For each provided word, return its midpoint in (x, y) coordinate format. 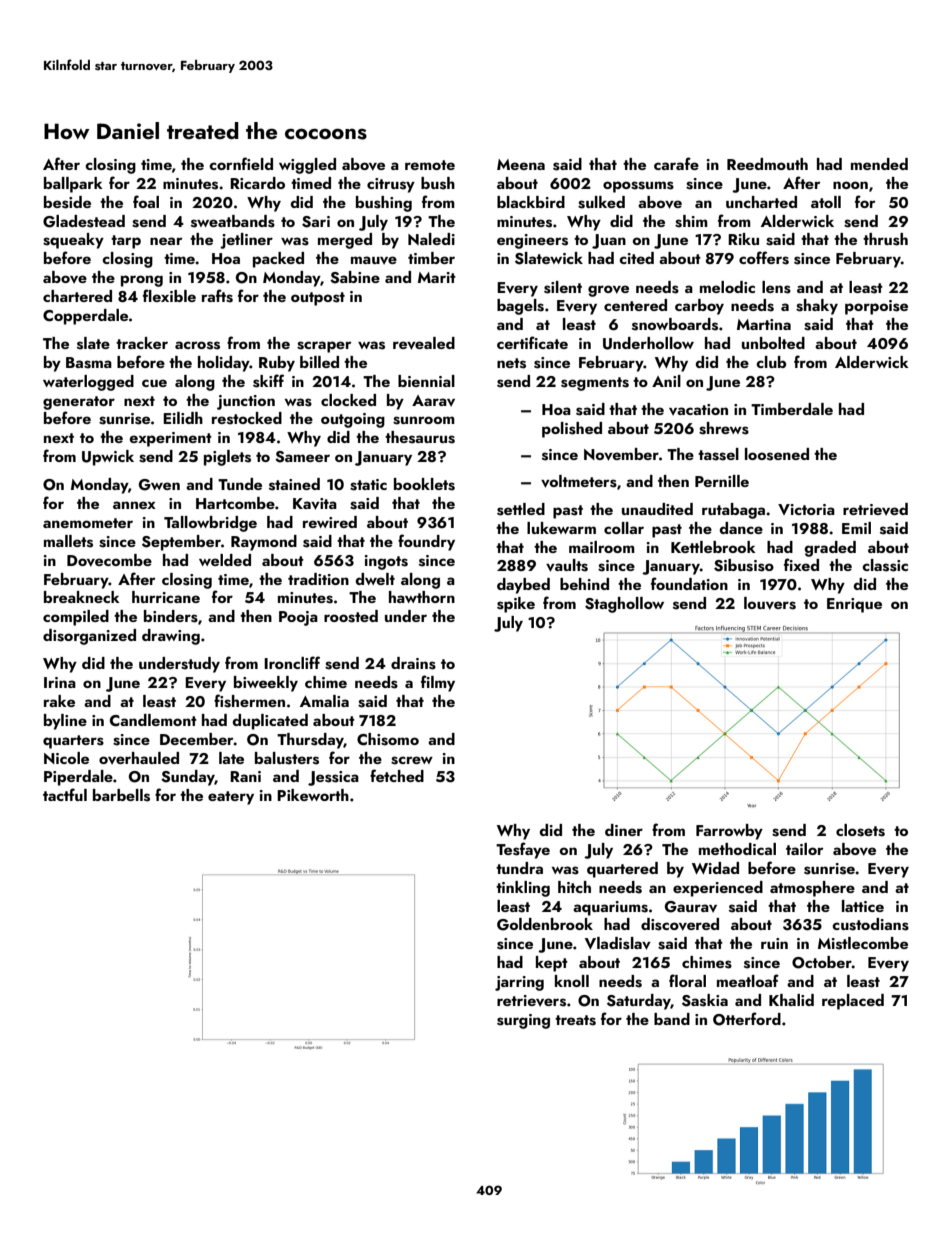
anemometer (88, 523)
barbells (121, 795)
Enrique (854, 605)
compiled (76, 618)
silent (563, 287)
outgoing (353, 420)
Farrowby (729, 832)
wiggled (307, 166)
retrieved (875, 509)
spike (516, 605)
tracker (142, 343)
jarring (519, 983)
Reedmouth (767, 164)
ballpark (73, 185)
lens (776, 287)
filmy (438, 683)
